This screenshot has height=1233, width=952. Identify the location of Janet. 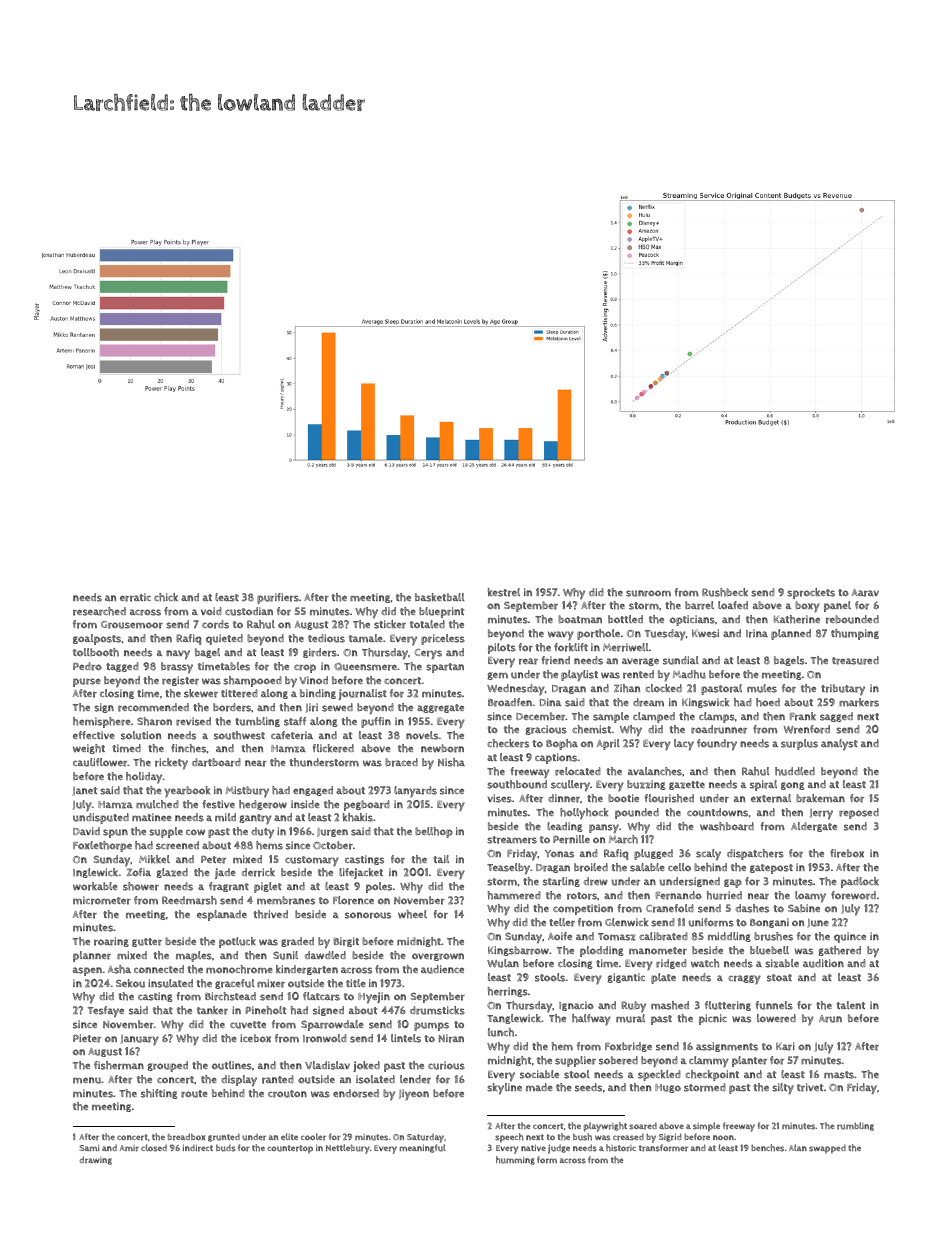
(85, 791).
